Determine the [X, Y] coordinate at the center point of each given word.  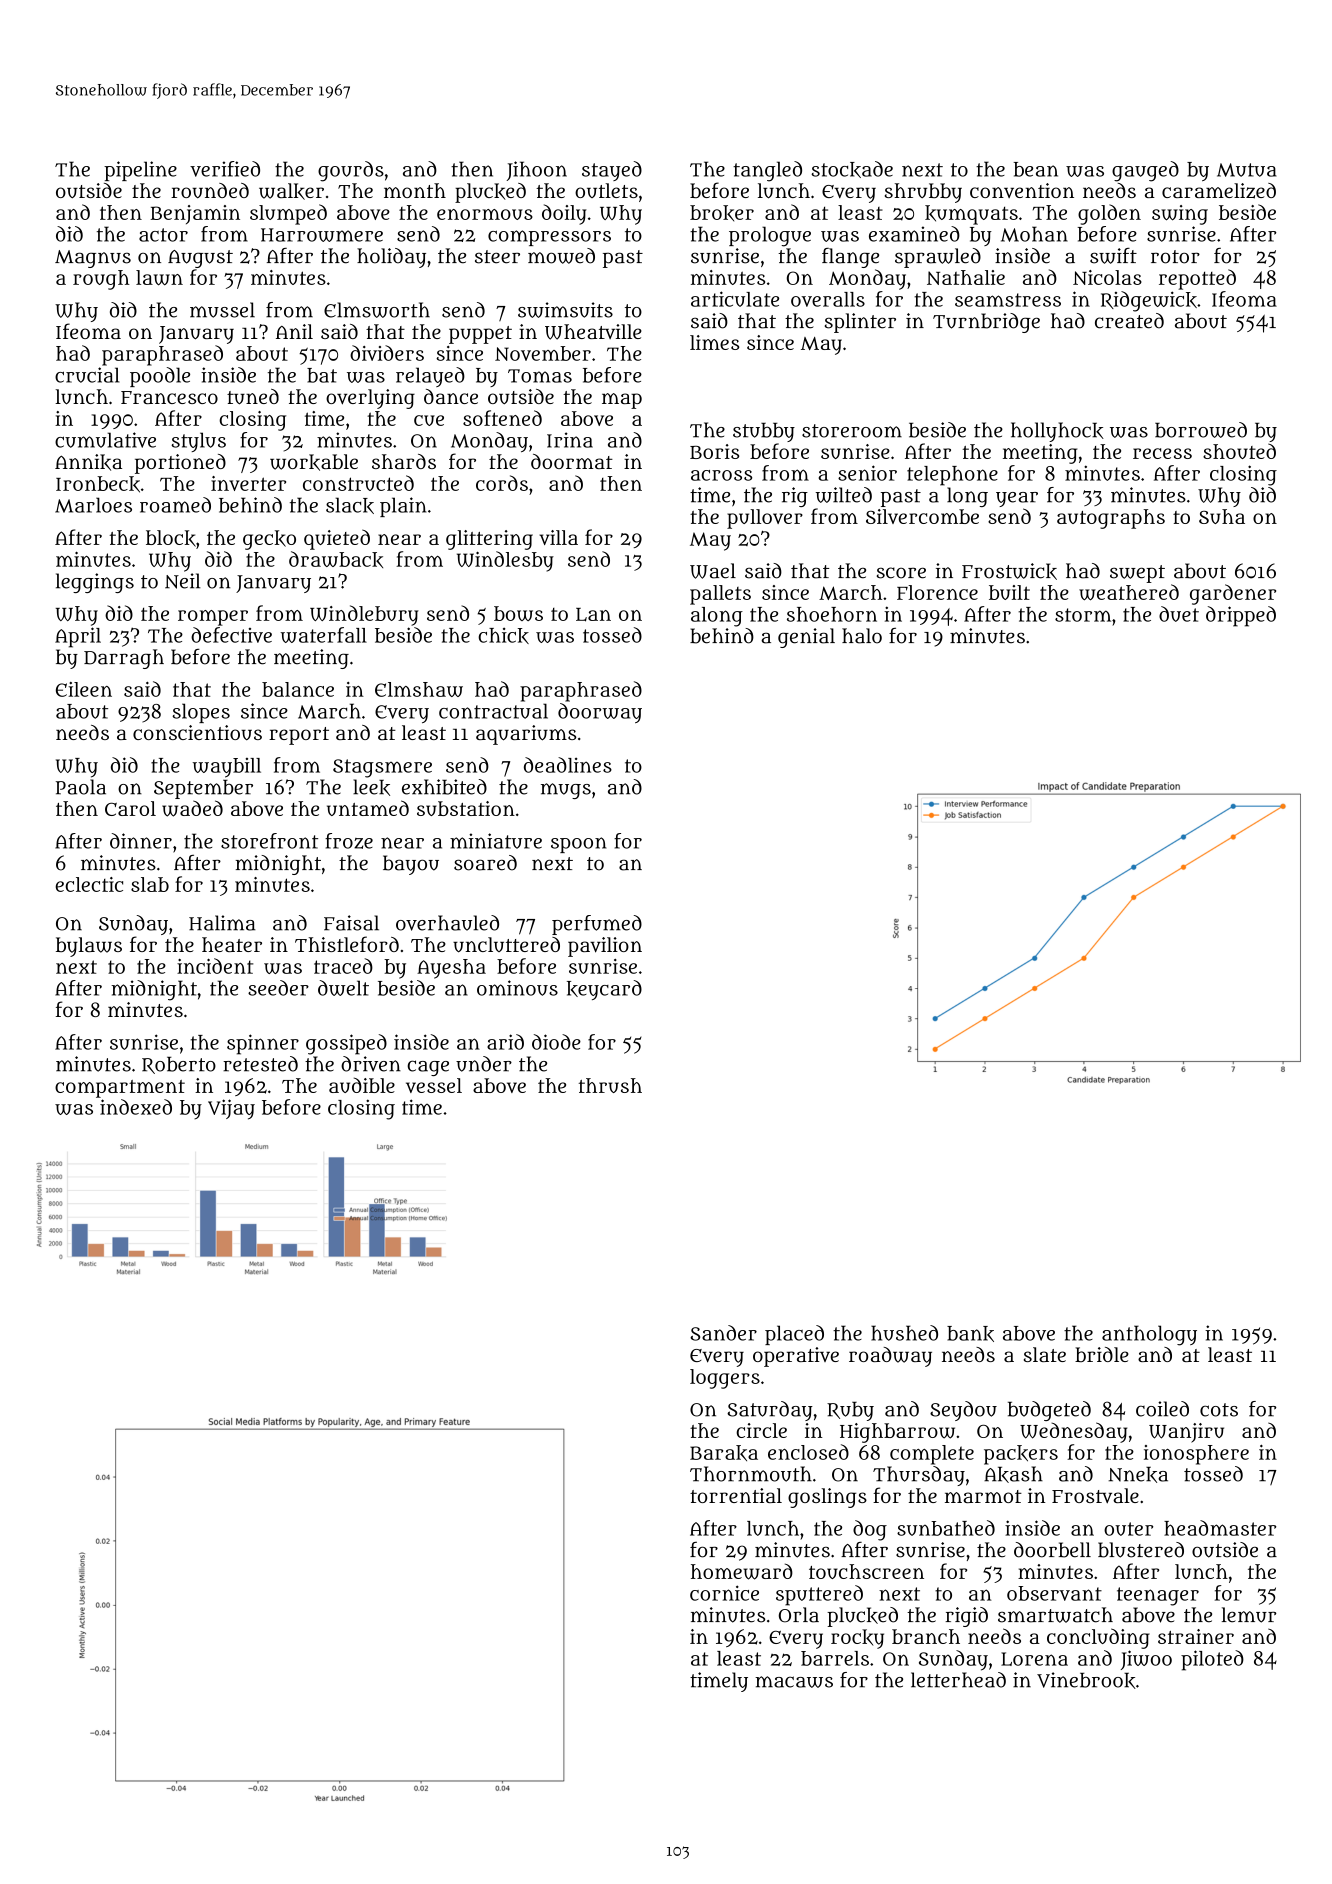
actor [163, 235]
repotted [1197, 279]
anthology [1149, 1335]
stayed [612, 171]
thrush [610, 1085]
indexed [136, 1107]
